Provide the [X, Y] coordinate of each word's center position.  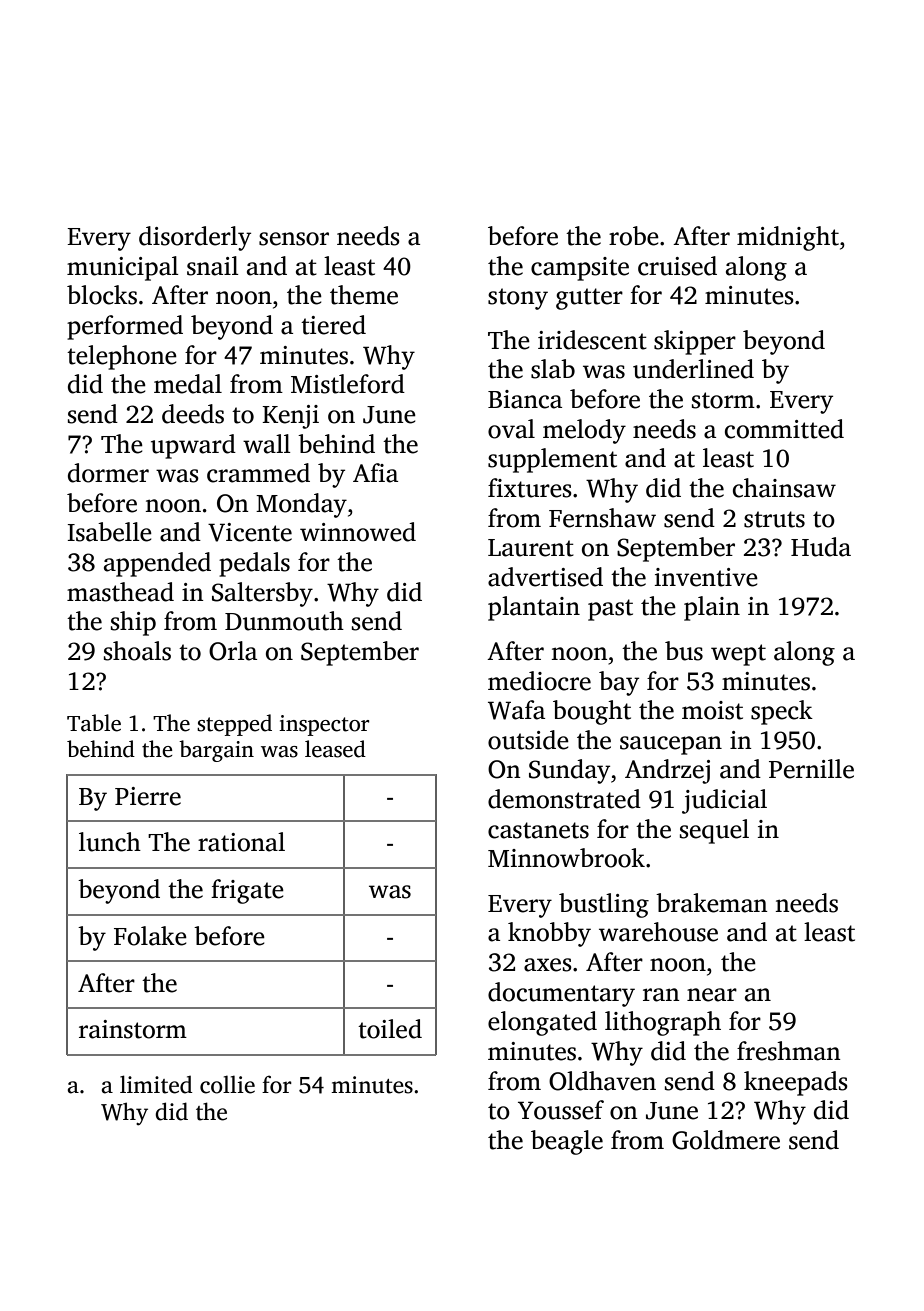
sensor [294, 239]
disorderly [195, 238]
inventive [706, 577]
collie [227, 1084]
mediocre [539, 681]
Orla [233, 651]
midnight [788, 238]
